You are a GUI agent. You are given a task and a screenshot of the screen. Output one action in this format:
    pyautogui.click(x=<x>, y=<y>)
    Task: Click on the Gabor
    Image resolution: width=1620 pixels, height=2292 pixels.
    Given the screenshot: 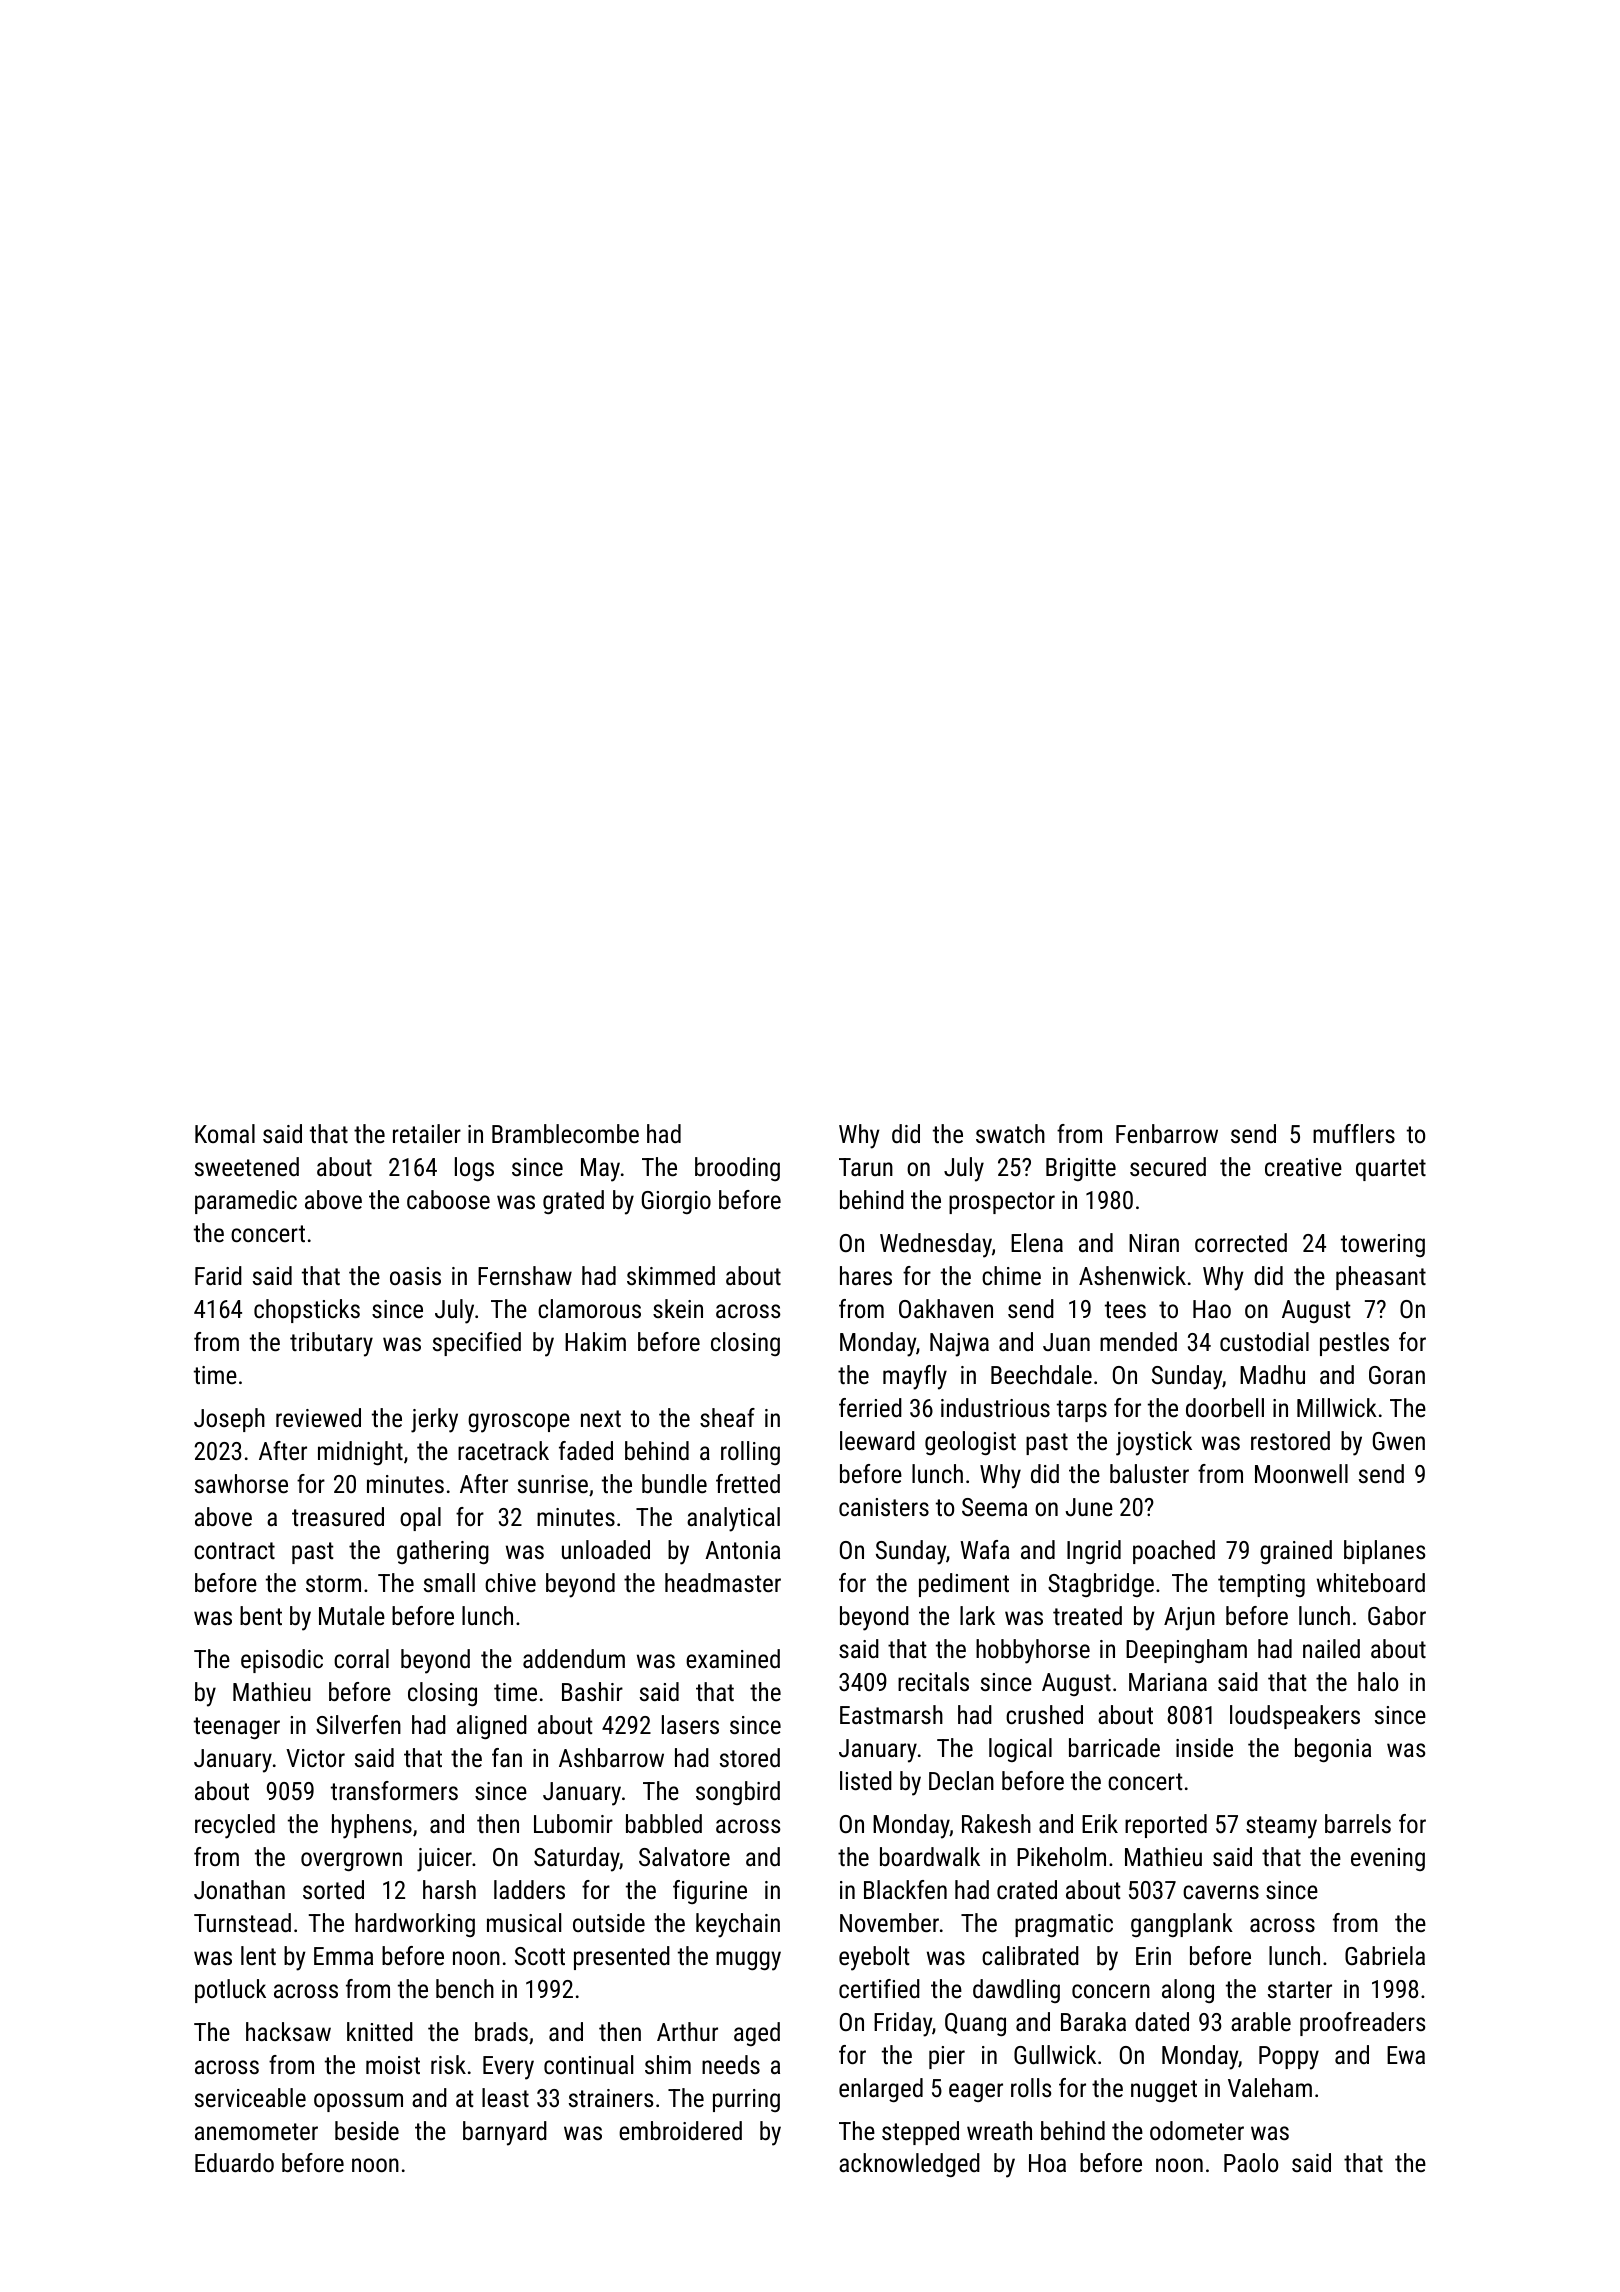 What is the action you would take?
    pyautogui.click(x=1397, y=1615)
